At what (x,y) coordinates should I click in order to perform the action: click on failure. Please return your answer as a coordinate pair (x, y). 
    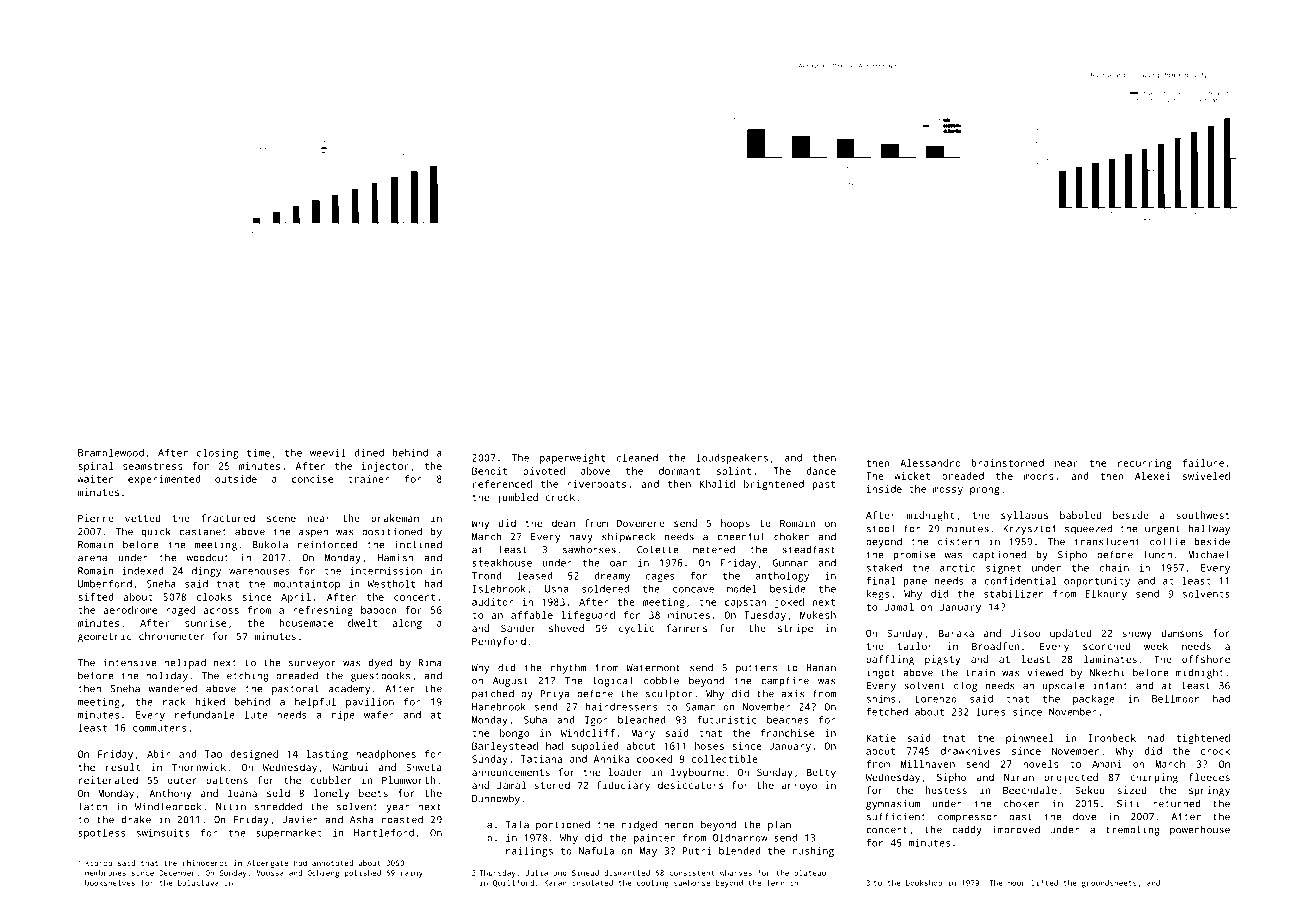
    Looking at the image, I should click on (1203, 463).
